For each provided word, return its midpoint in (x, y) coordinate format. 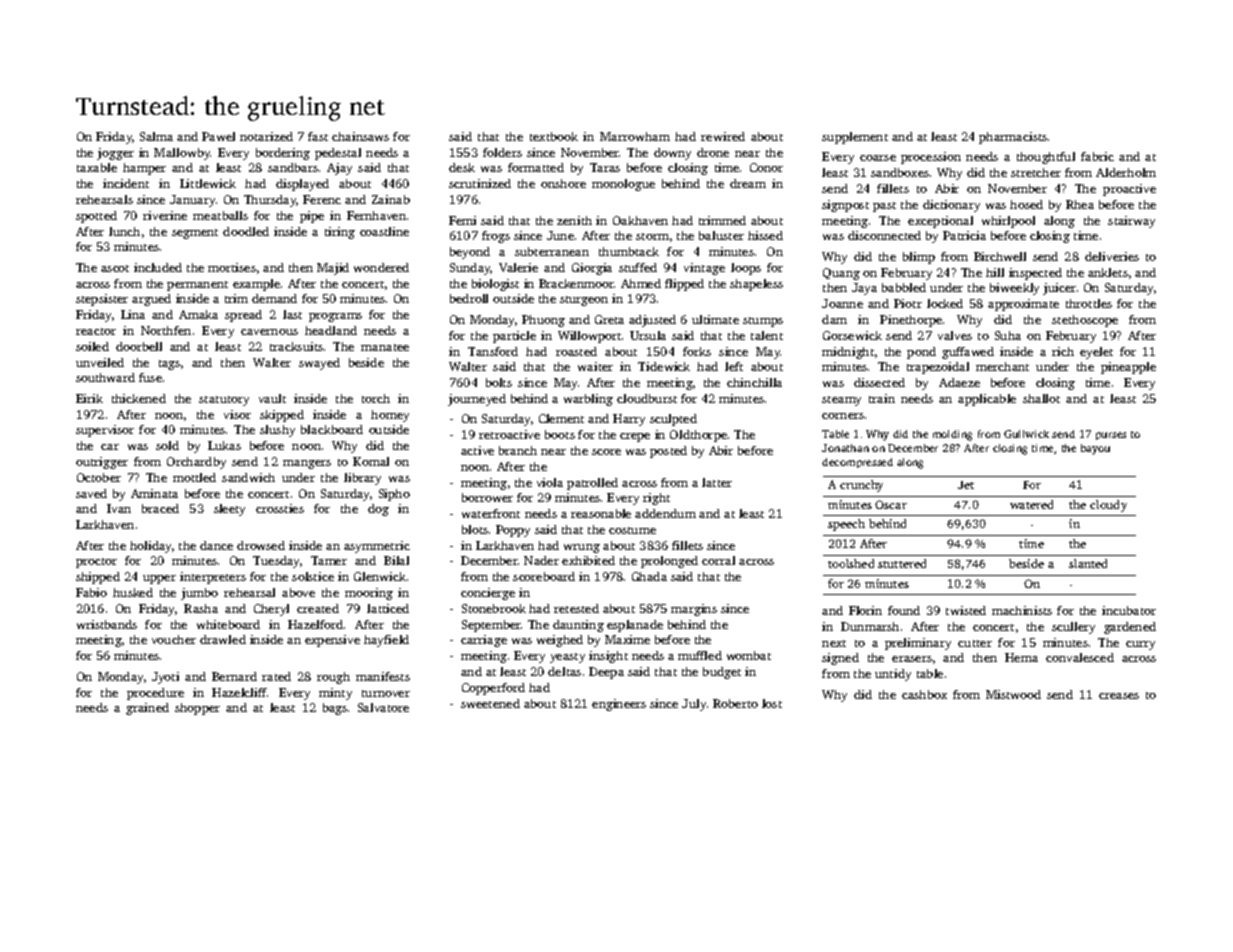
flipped (684, 285)
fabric (1097, 156)
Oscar (891, 504)
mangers (307, 464)
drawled (223, 639)
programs (335, 317)
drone (713, 152)
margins (694, 610)
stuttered (902, 563)
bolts (499, 382)
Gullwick (1026, 434)
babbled (904, 287)
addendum (665, 513)
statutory (224, 401)
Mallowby (182, 154)
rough (333, 678)
